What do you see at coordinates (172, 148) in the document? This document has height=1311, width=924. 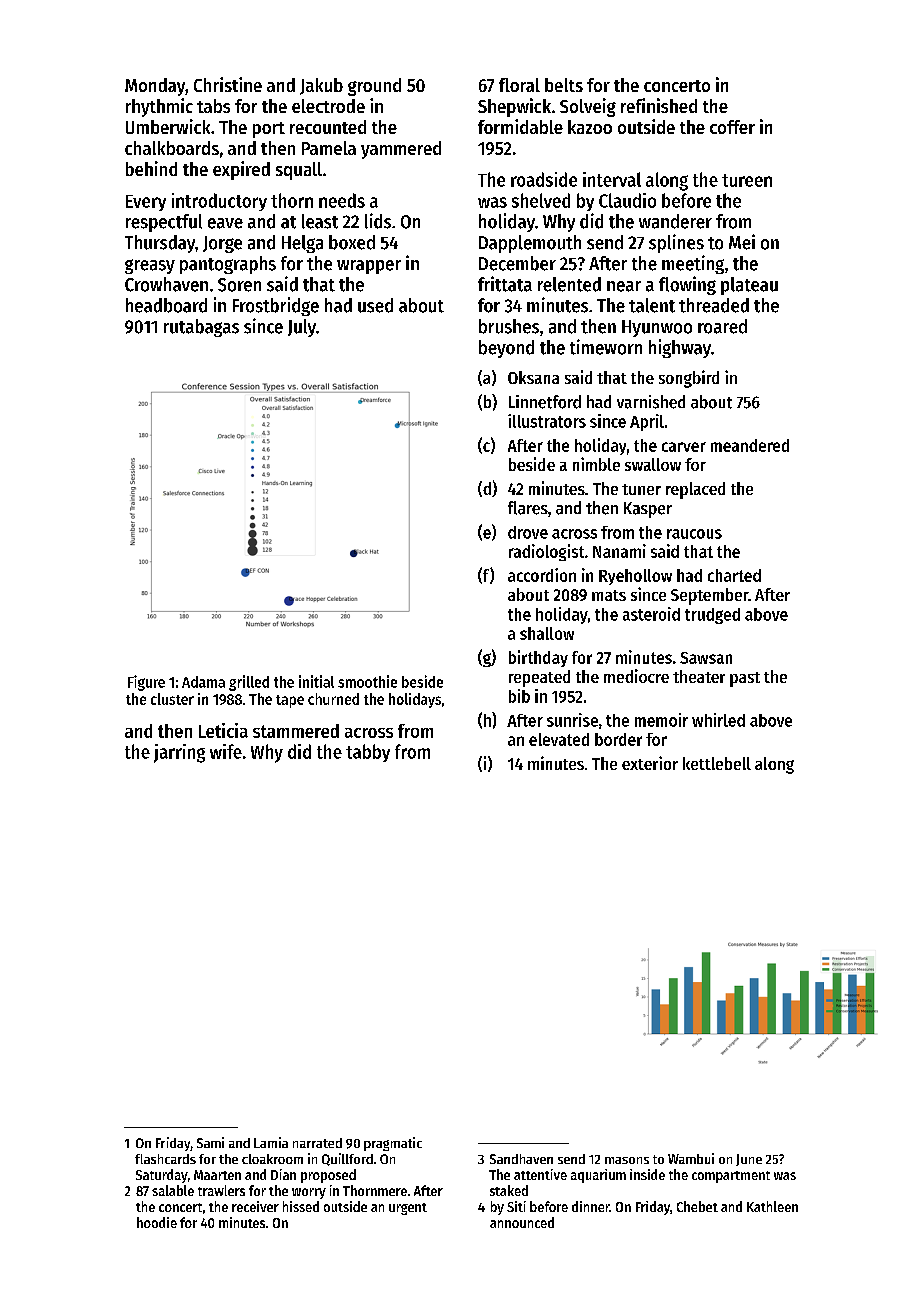 I see `chalkboards` at bounding box center [172, 148].
